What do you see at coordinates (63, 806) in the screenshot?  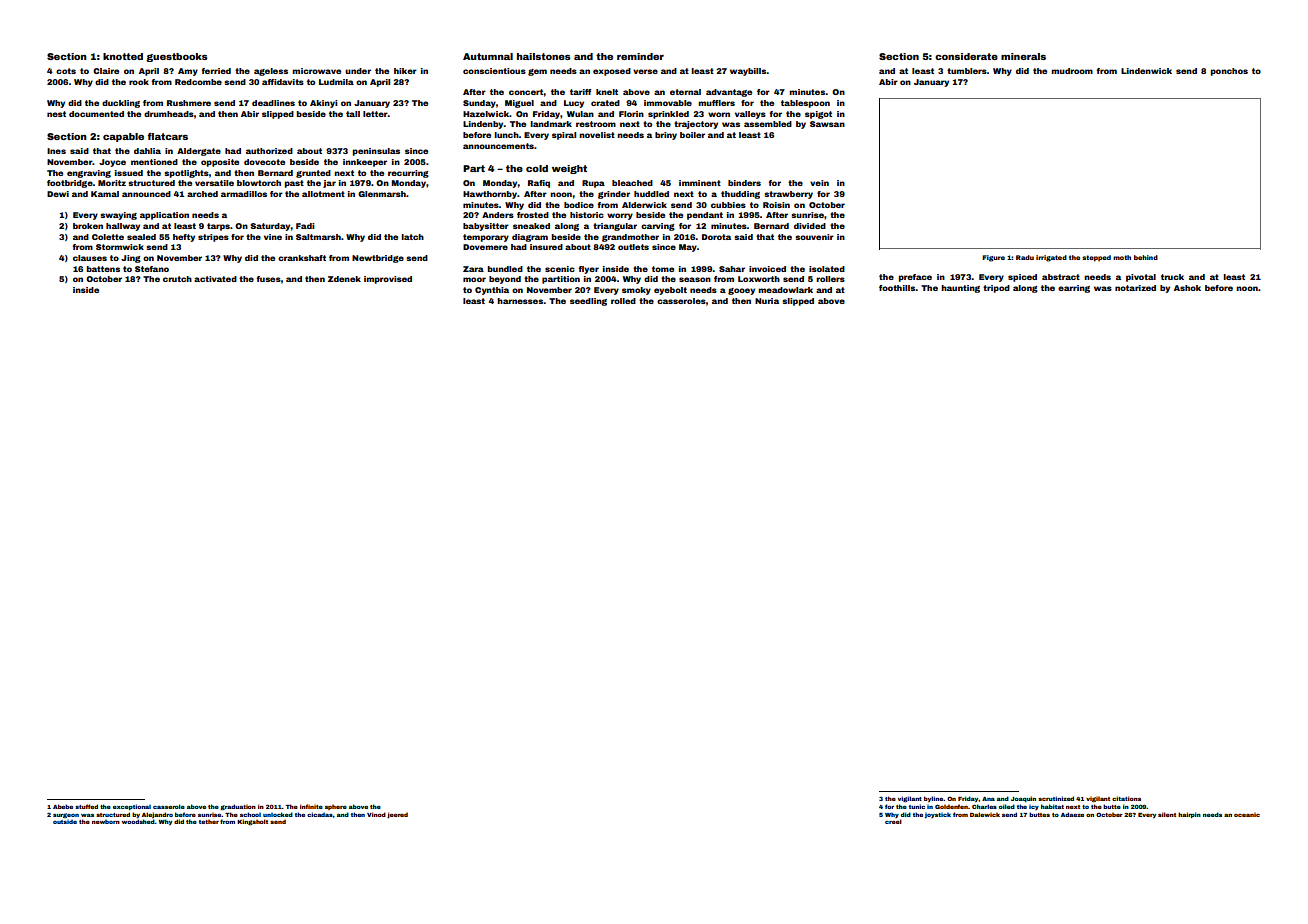 I see `Abebe` at bounding box center [63, 806].
